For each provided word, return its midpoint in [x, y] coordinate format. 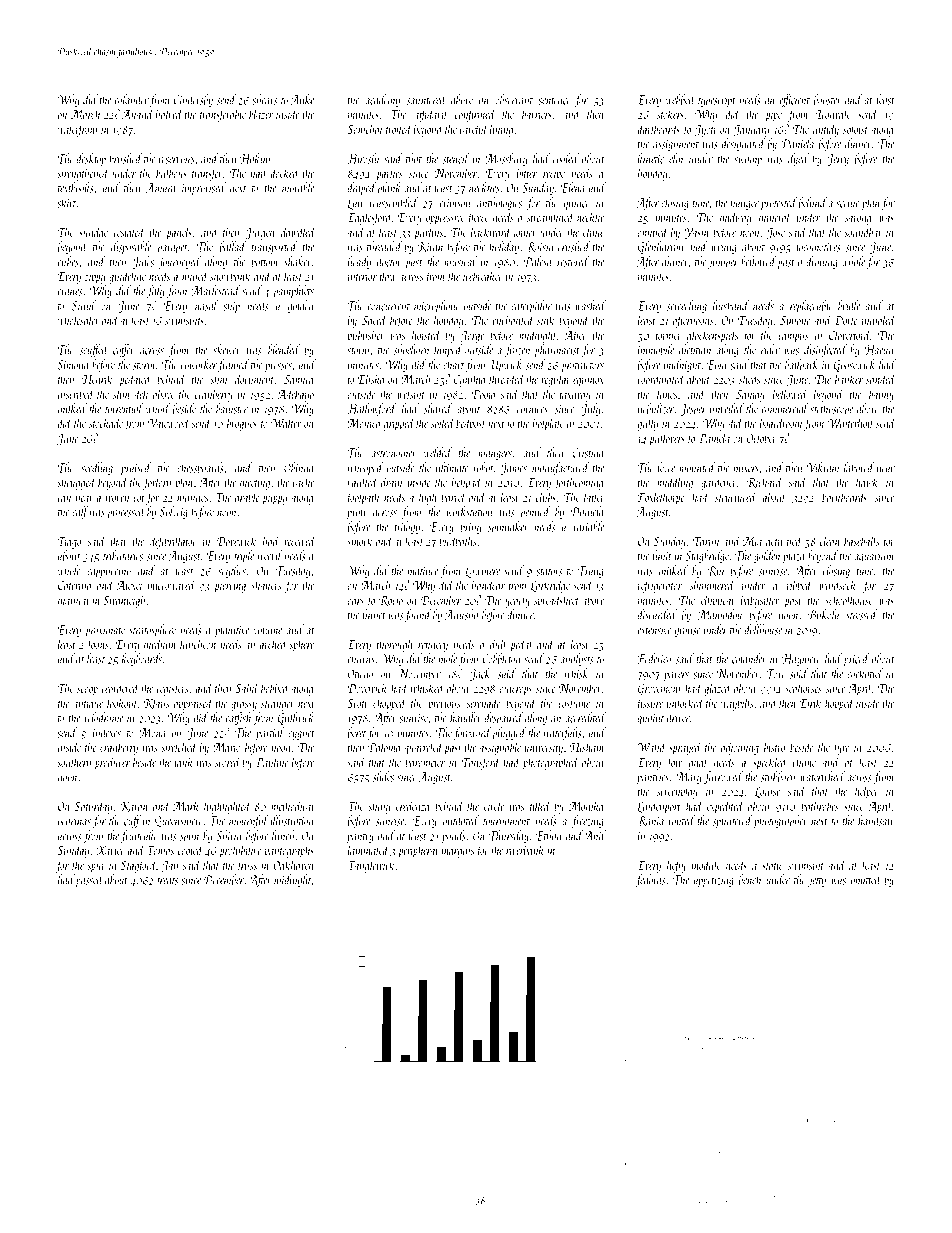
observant [514, 99]
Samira [299, 379]
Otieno [360, 674]
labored [859, 467]
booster [828, 99]
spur [96, 868]
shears [264, 99]
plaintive [232, 630]
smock [359, 541]
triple [244, 556]
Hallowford [371, 409]
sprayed [685, 748]
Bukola [823, 614]
